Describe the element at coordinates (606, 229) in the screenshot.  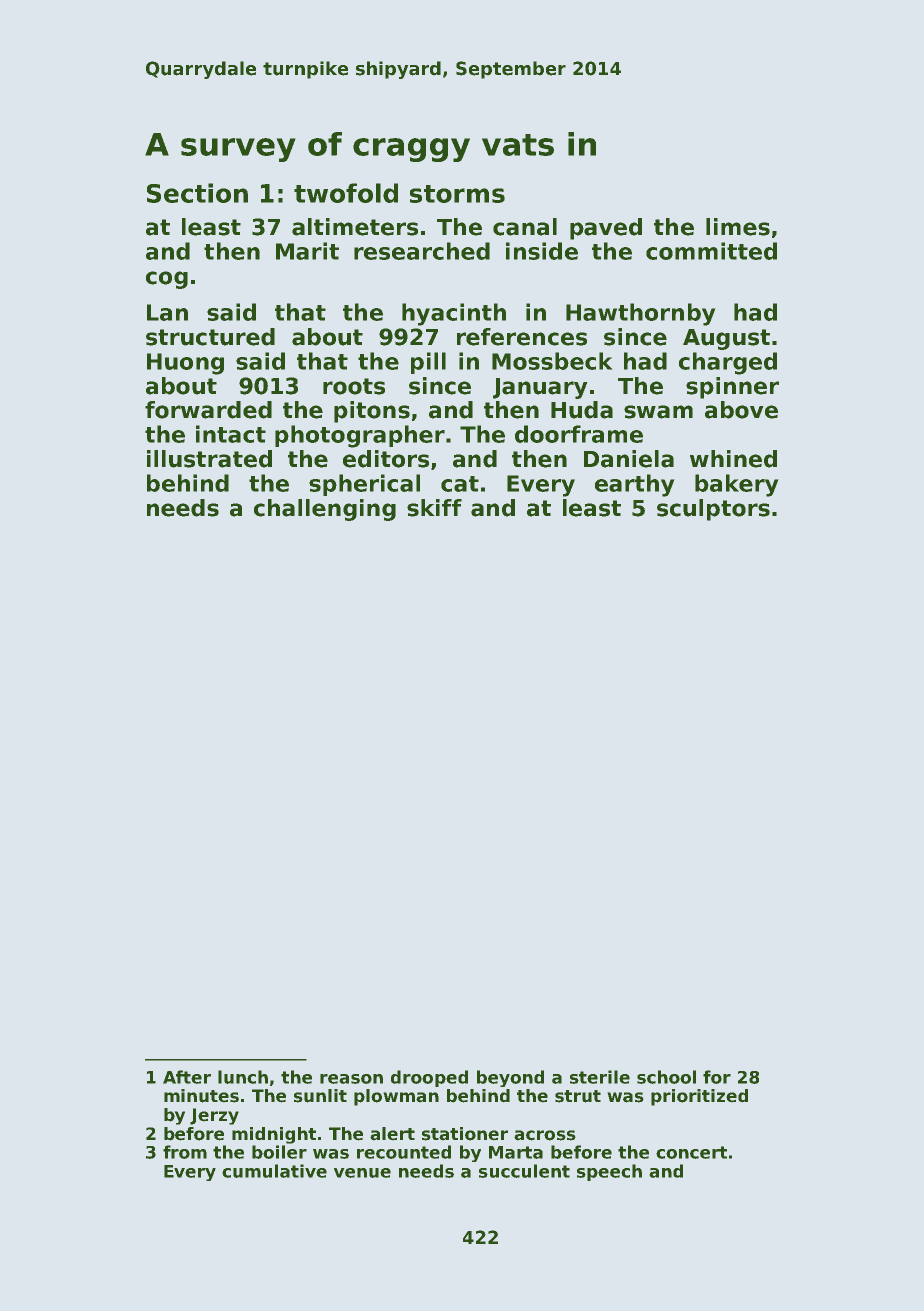
I see `paved` at that location.
